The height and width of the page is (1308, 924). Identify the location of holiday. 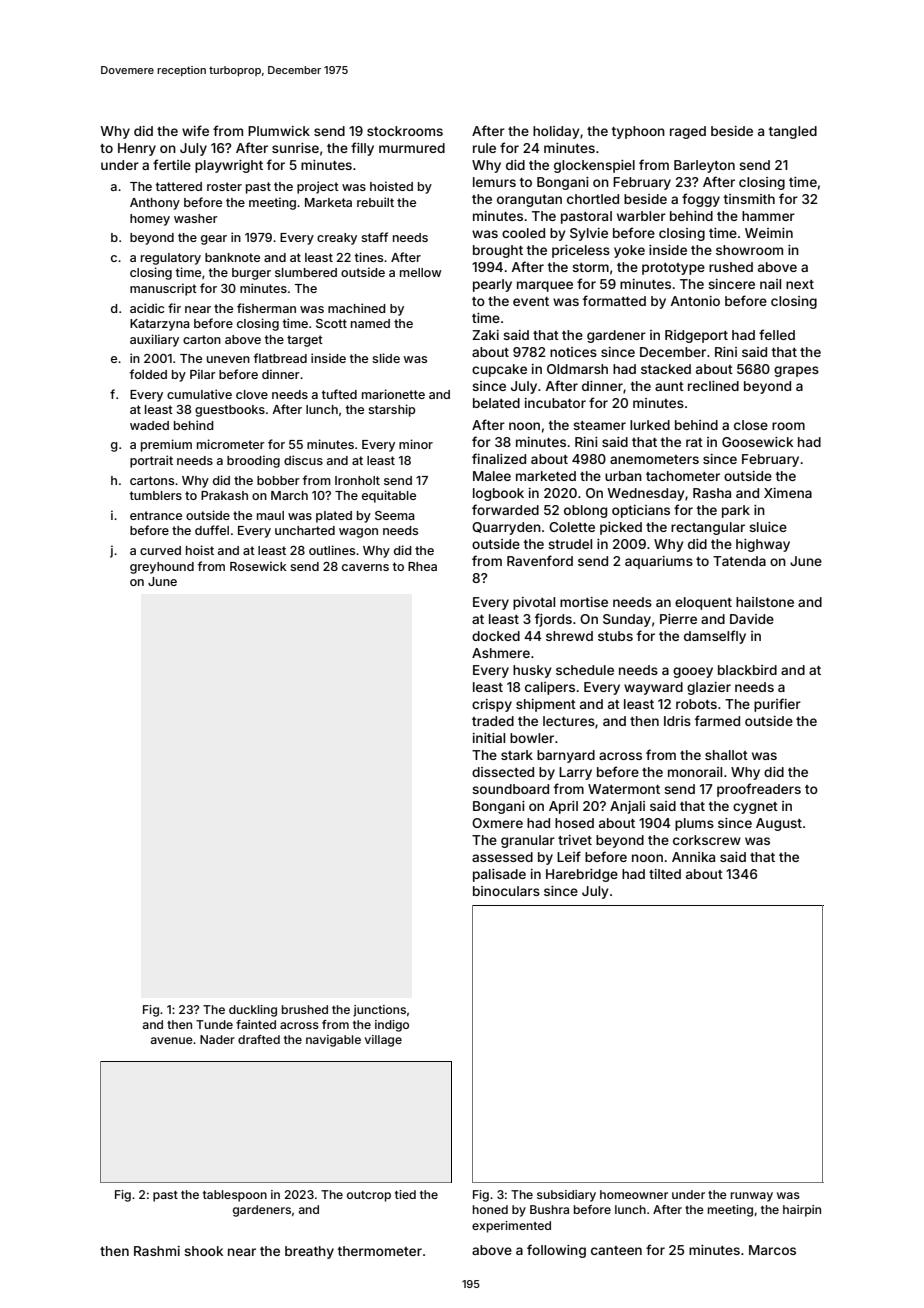
(556, 132).
